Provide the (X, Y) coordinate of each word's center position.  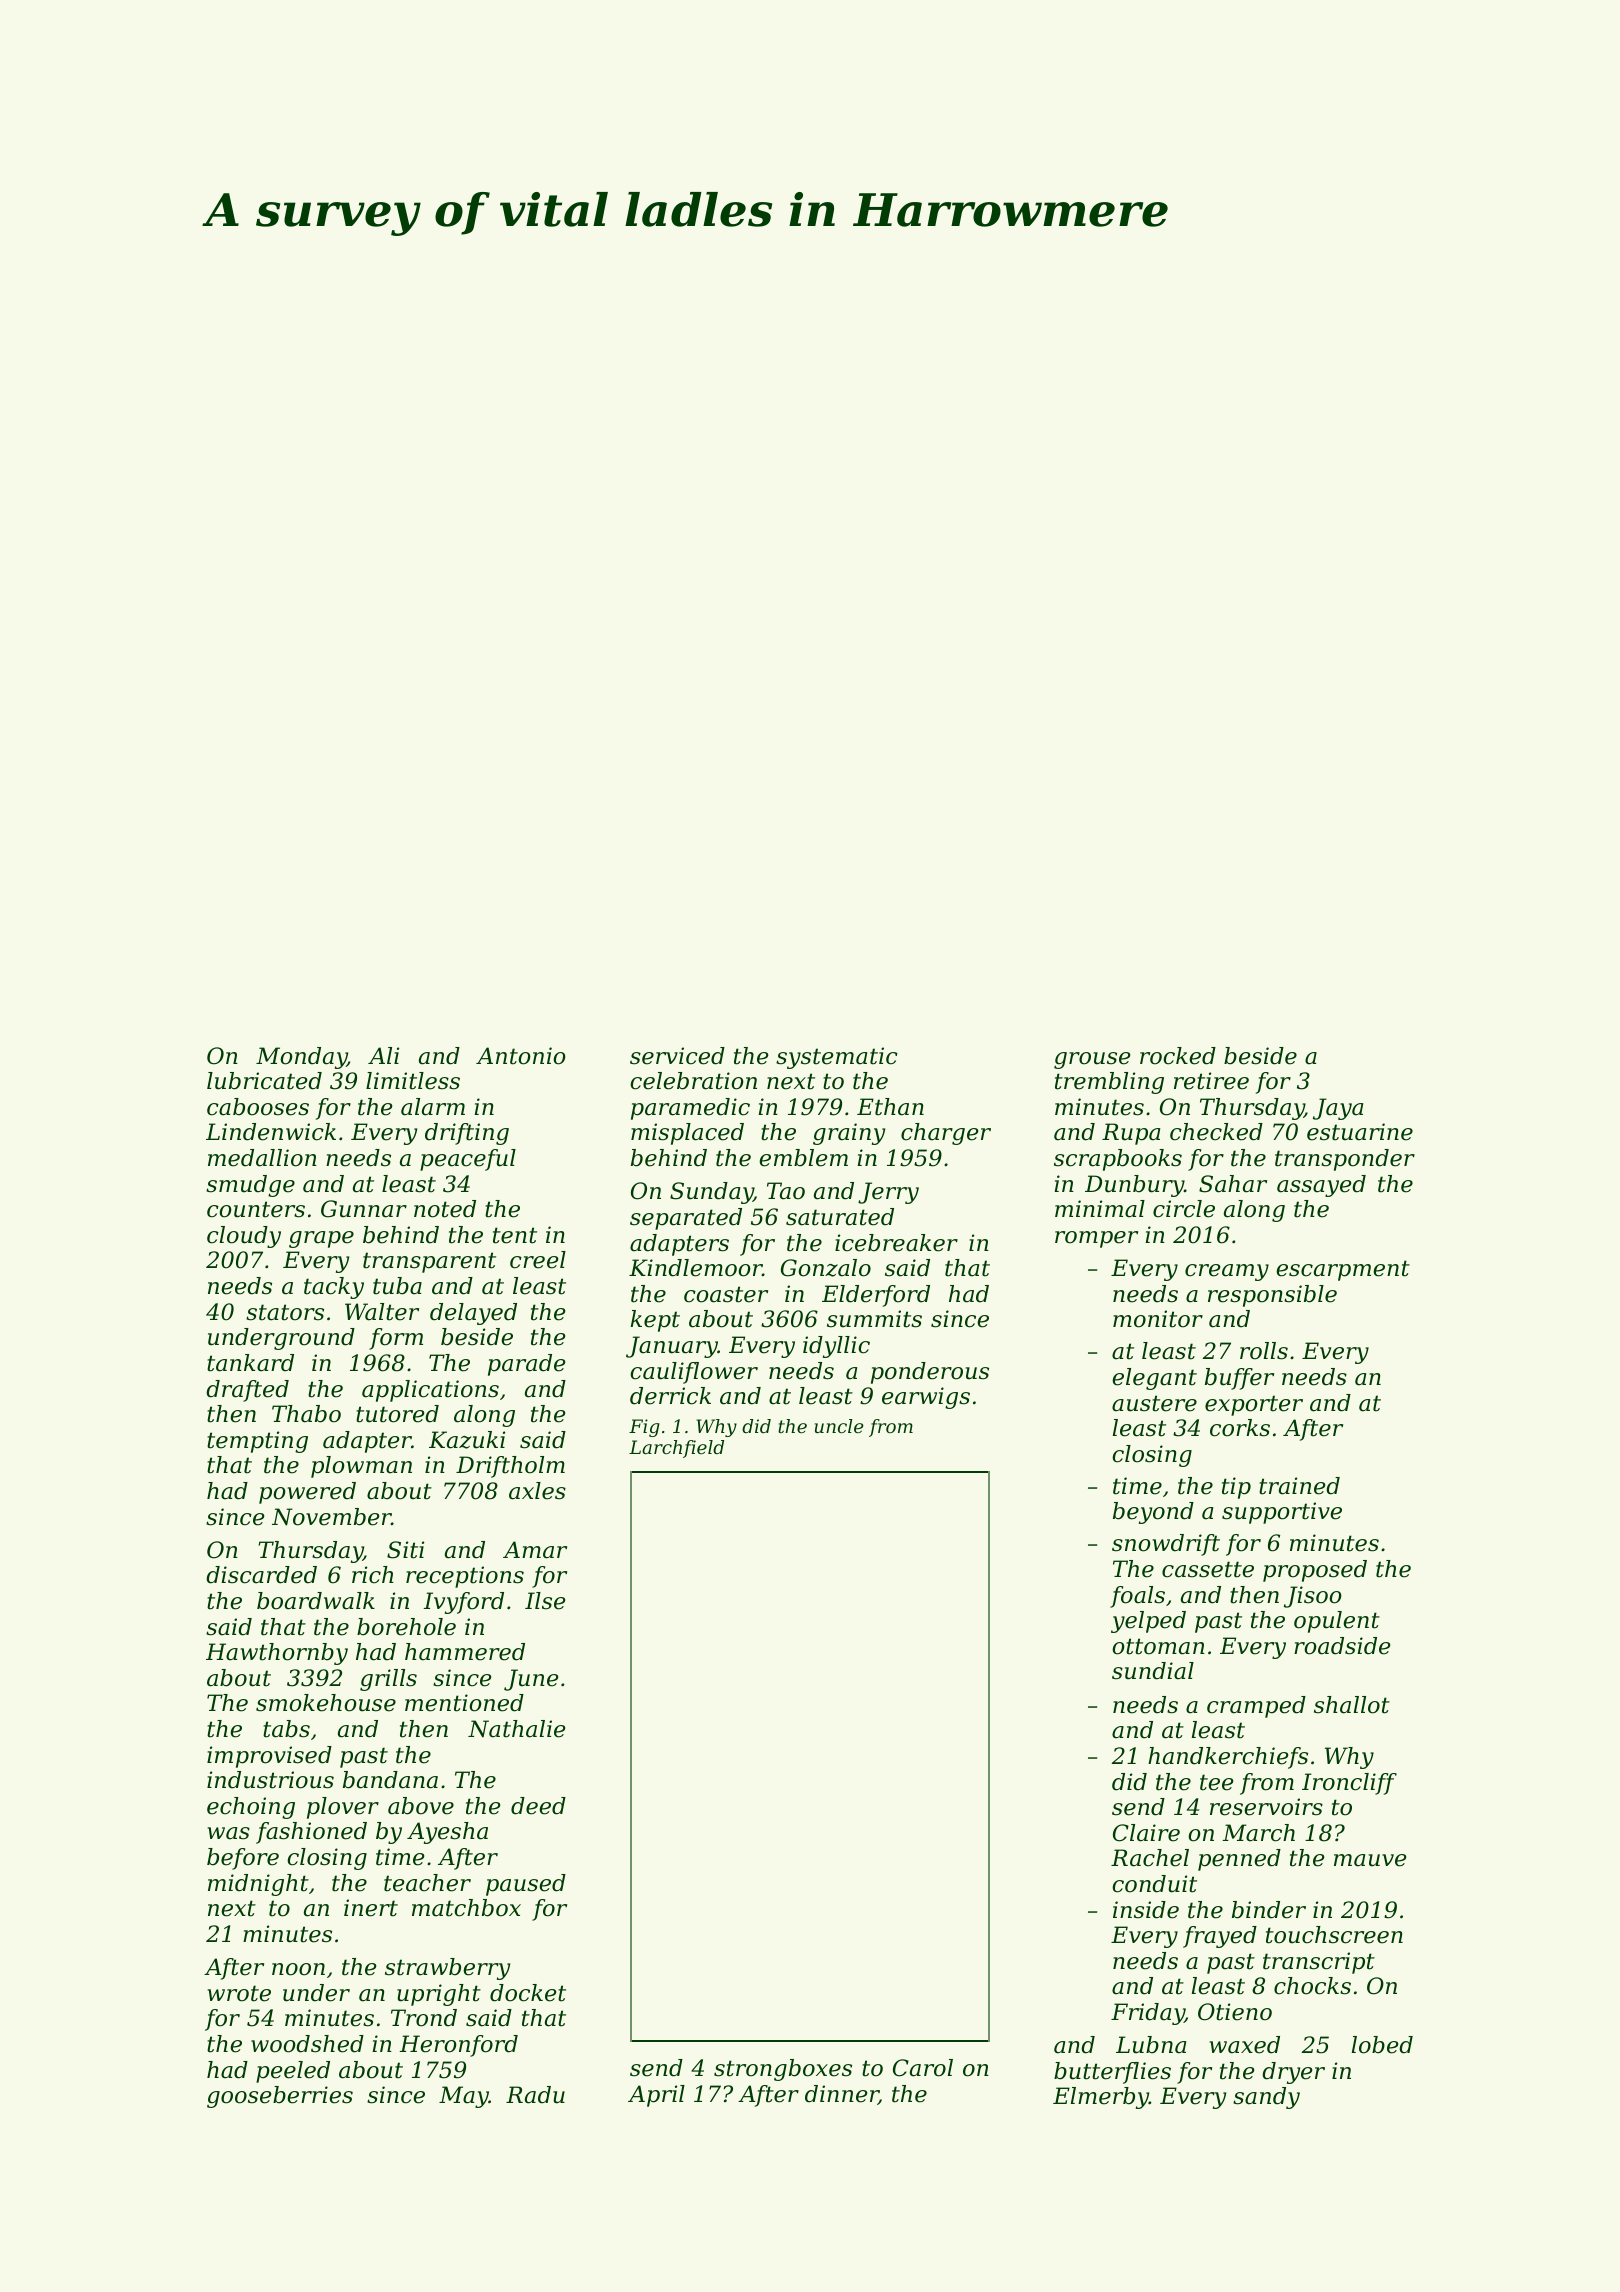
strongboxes (783, 2070)
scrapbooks (1118, 1160)
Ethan (890, 1107)
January (672, 1347)
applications (430, 1391)
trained (1299, 1486)
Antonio (521, 1056)
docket (528, 1993)
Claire (1146, 1833)
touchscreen (1334, 1935)
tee (1216, 1782)
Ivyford (464, 1603)
